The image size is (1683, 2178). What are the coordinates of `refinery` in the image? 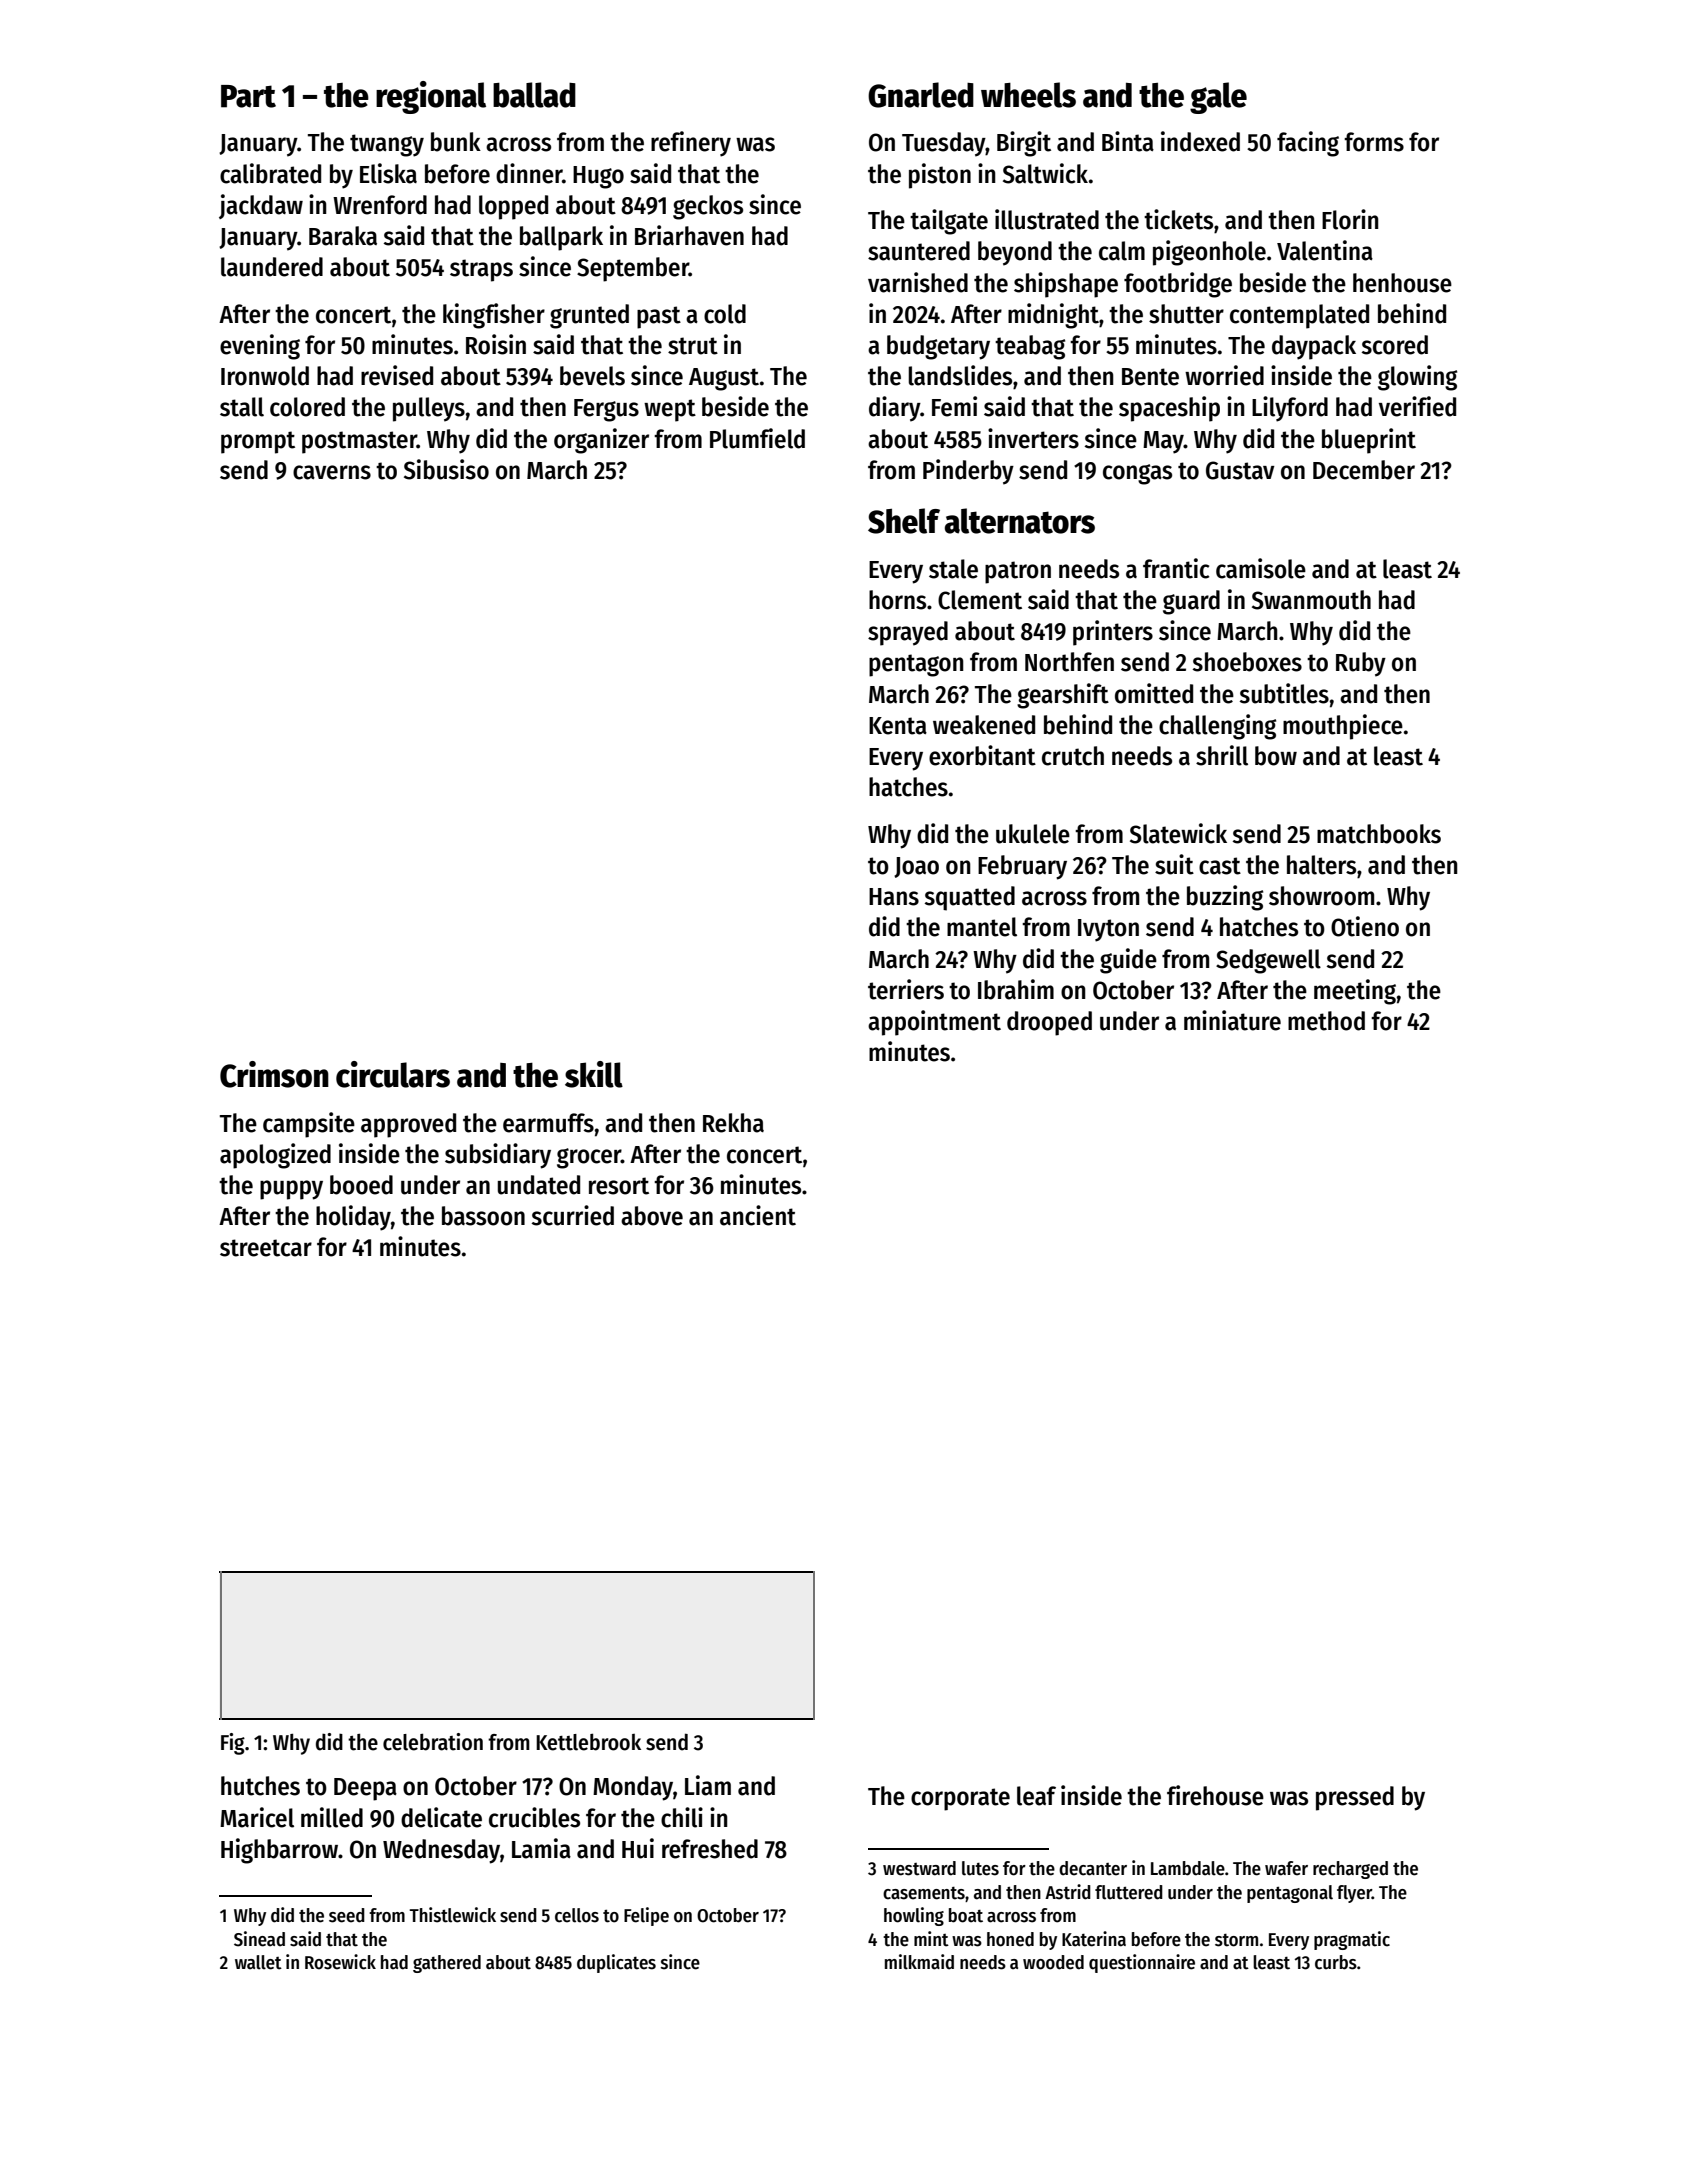 It's located at (691, 144).
